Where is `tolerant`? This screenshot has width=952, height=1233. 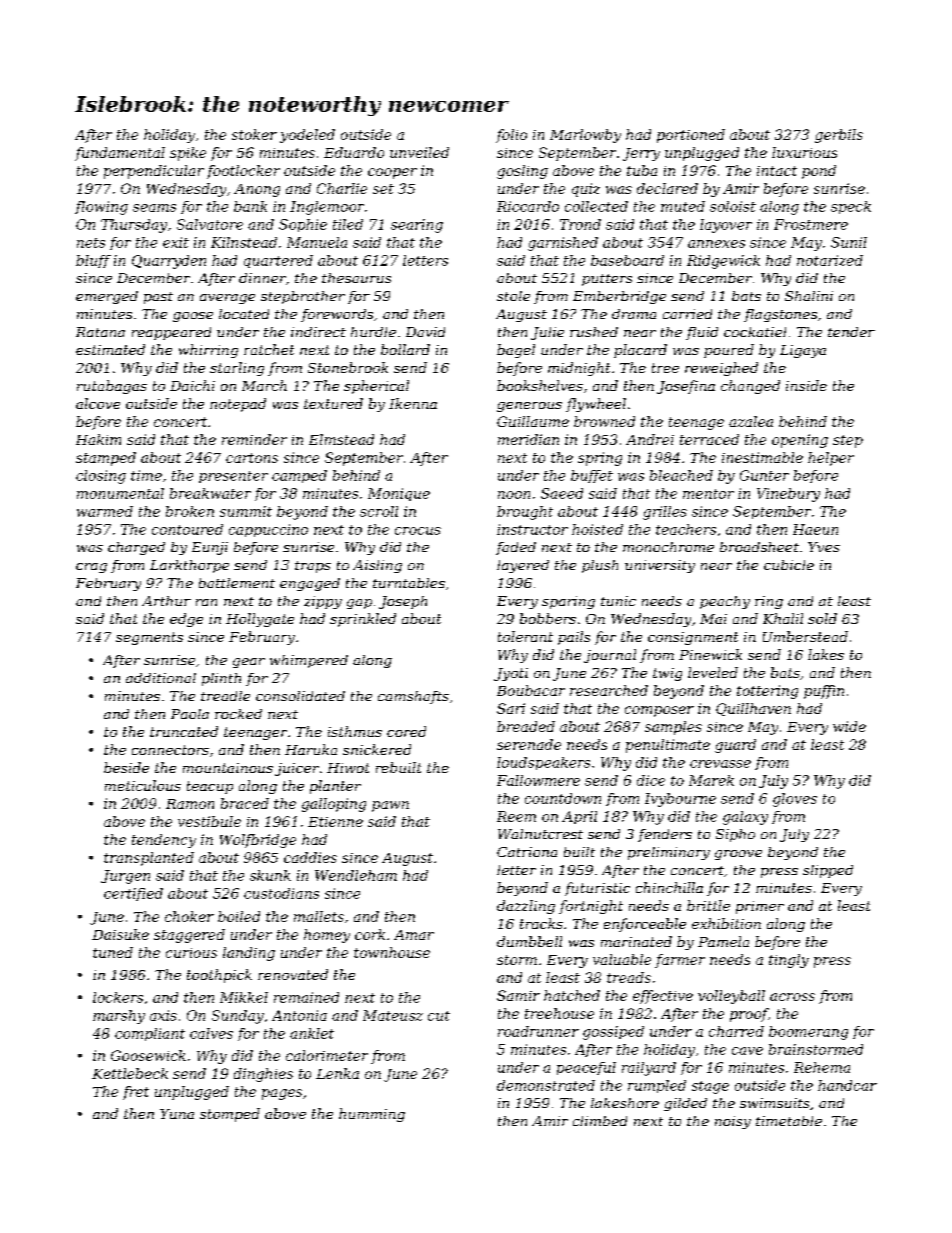 tolerant is located at coordinates (525, 636).
